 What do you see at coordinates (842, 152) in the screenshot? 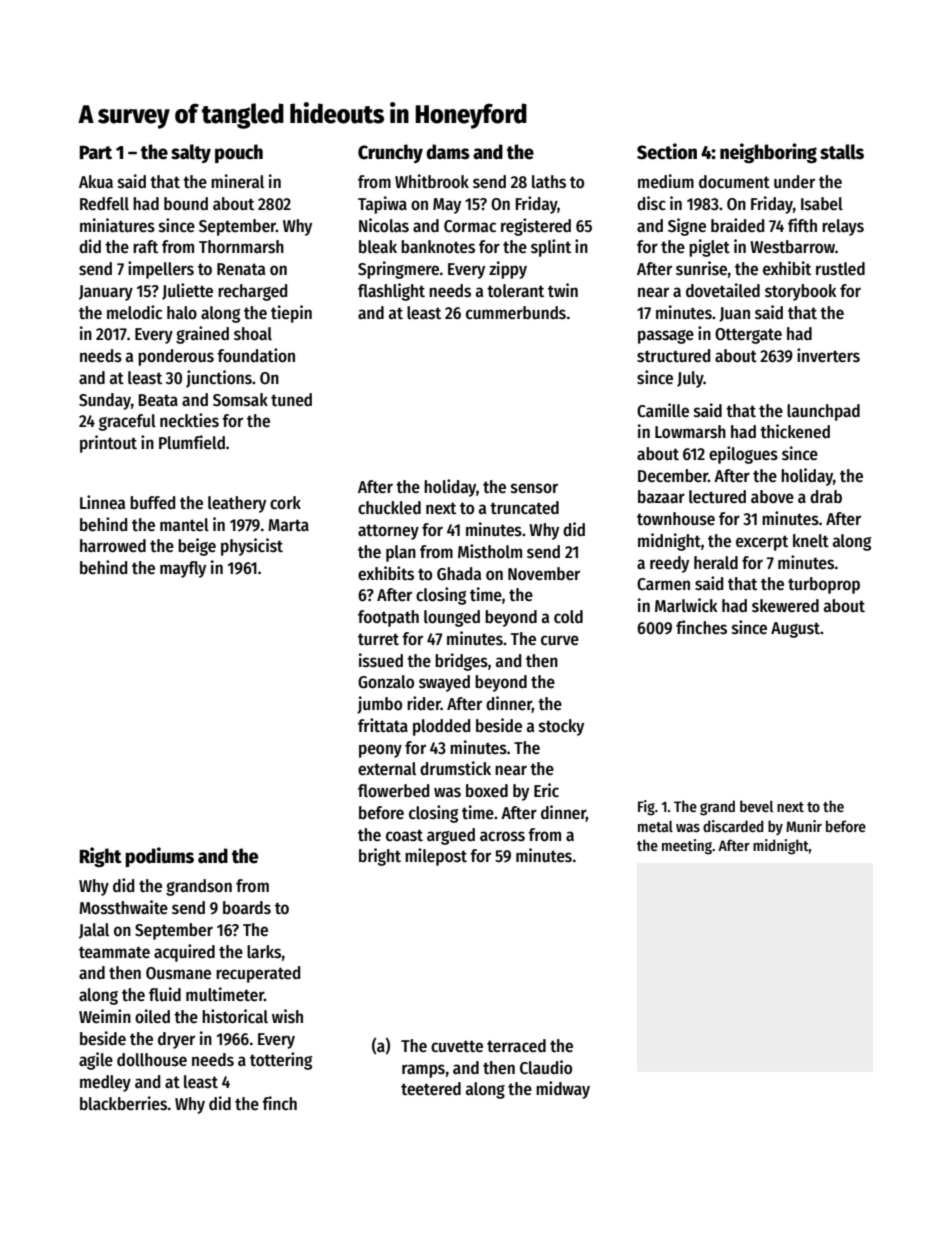
I see `stalls` at bounding box center [842, 152].
